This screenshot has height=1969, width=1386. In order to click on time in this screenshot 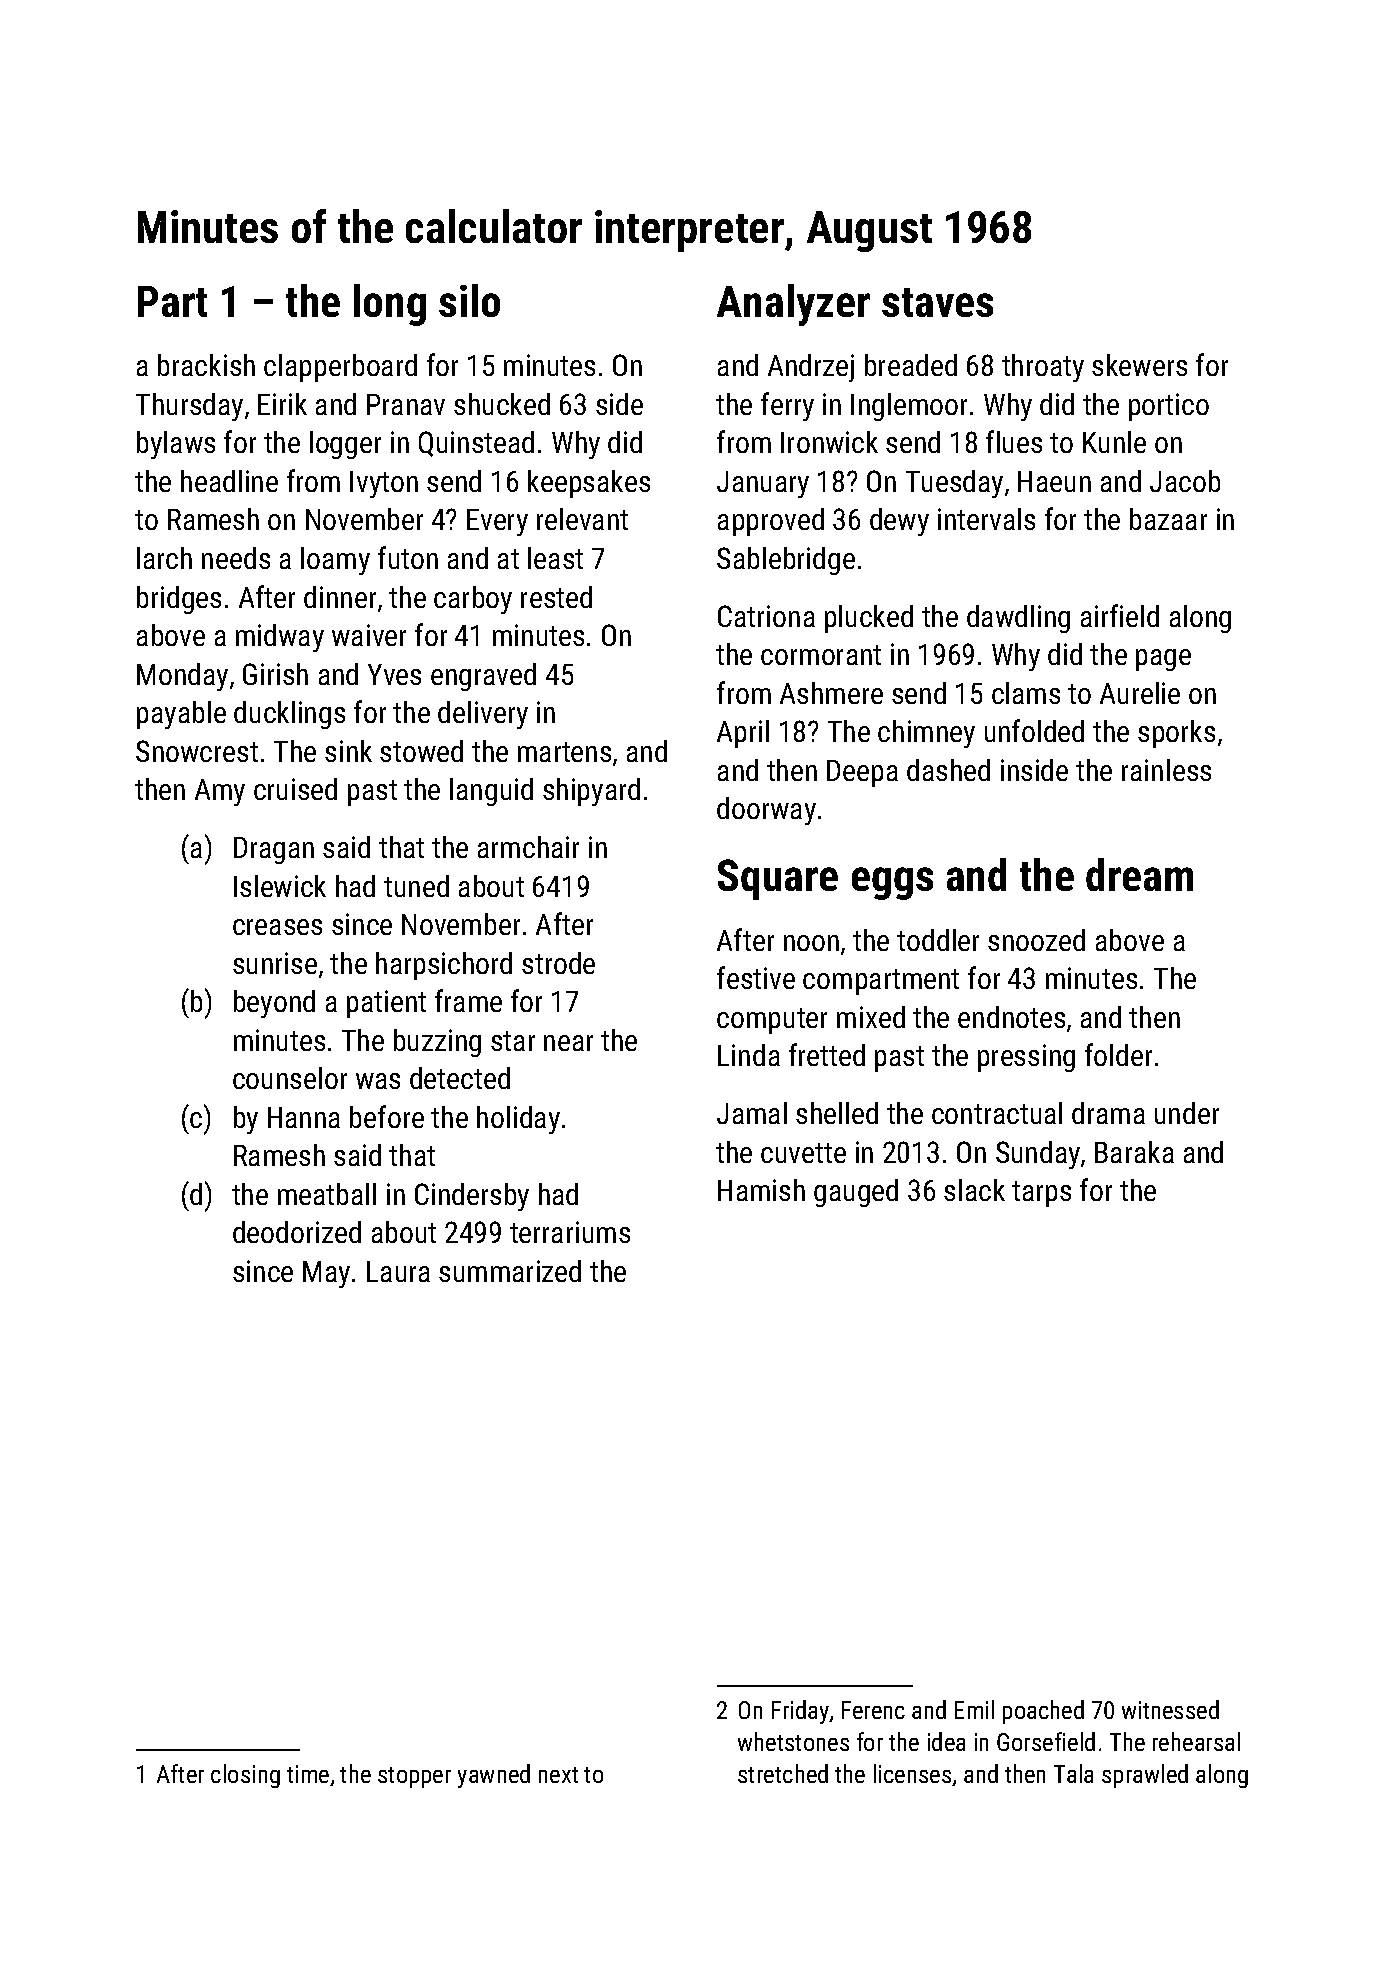, I will do `click(308, 1774)`.
